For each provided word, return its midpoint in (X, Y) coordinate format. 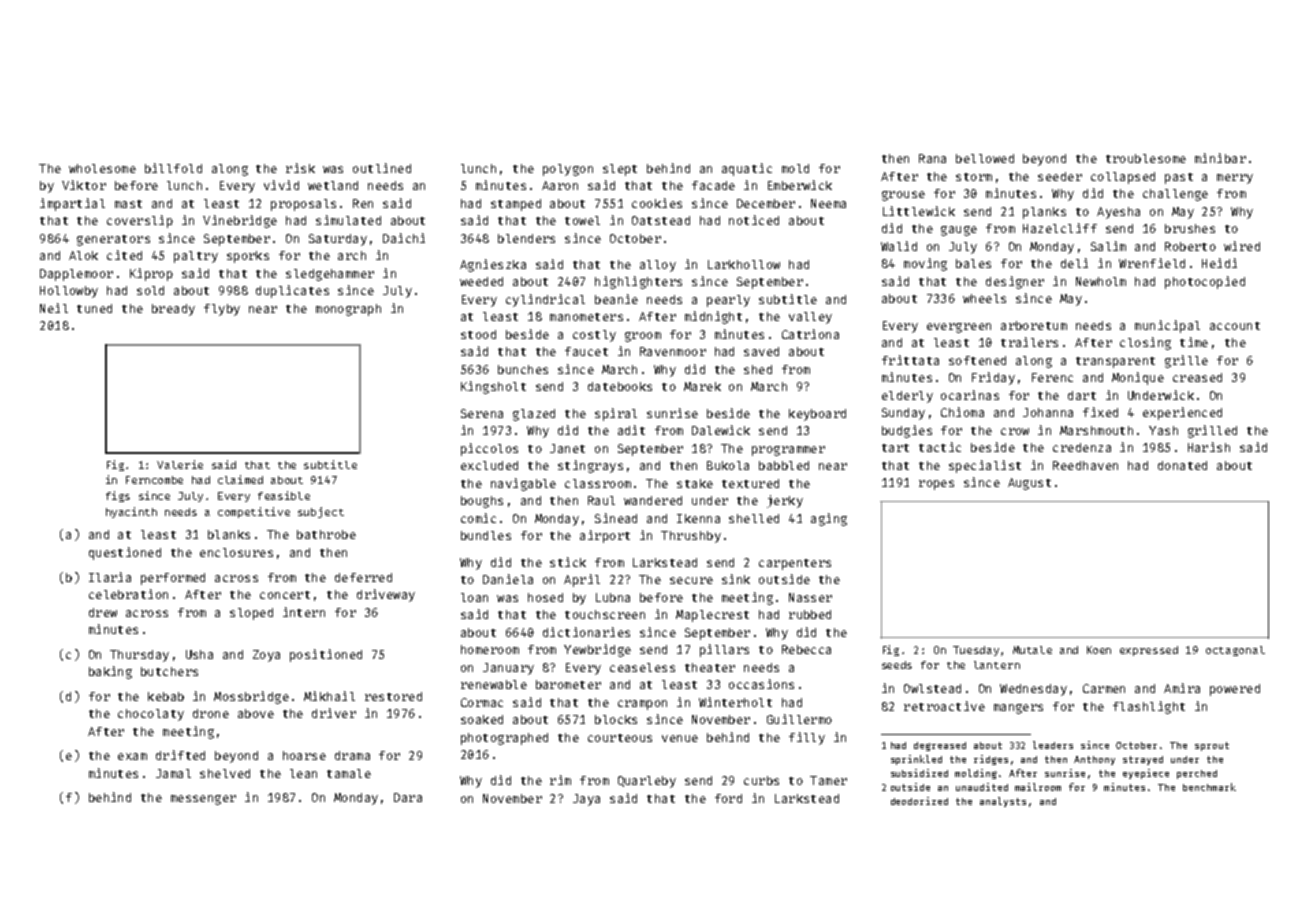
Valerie (180, 464)
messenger (203, 800)
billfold (173, 168)
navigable (523, 484)
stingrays (590, 466)
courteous (620, 738)
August (1029, 484)
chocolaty (151, 715)
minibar (1220, 158)
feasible (284, 495)
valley (810, 318)
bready (173, 310)
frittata (910, 360)
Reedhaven (1085, 465)
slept (620, 170)
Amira (1182, 688)
